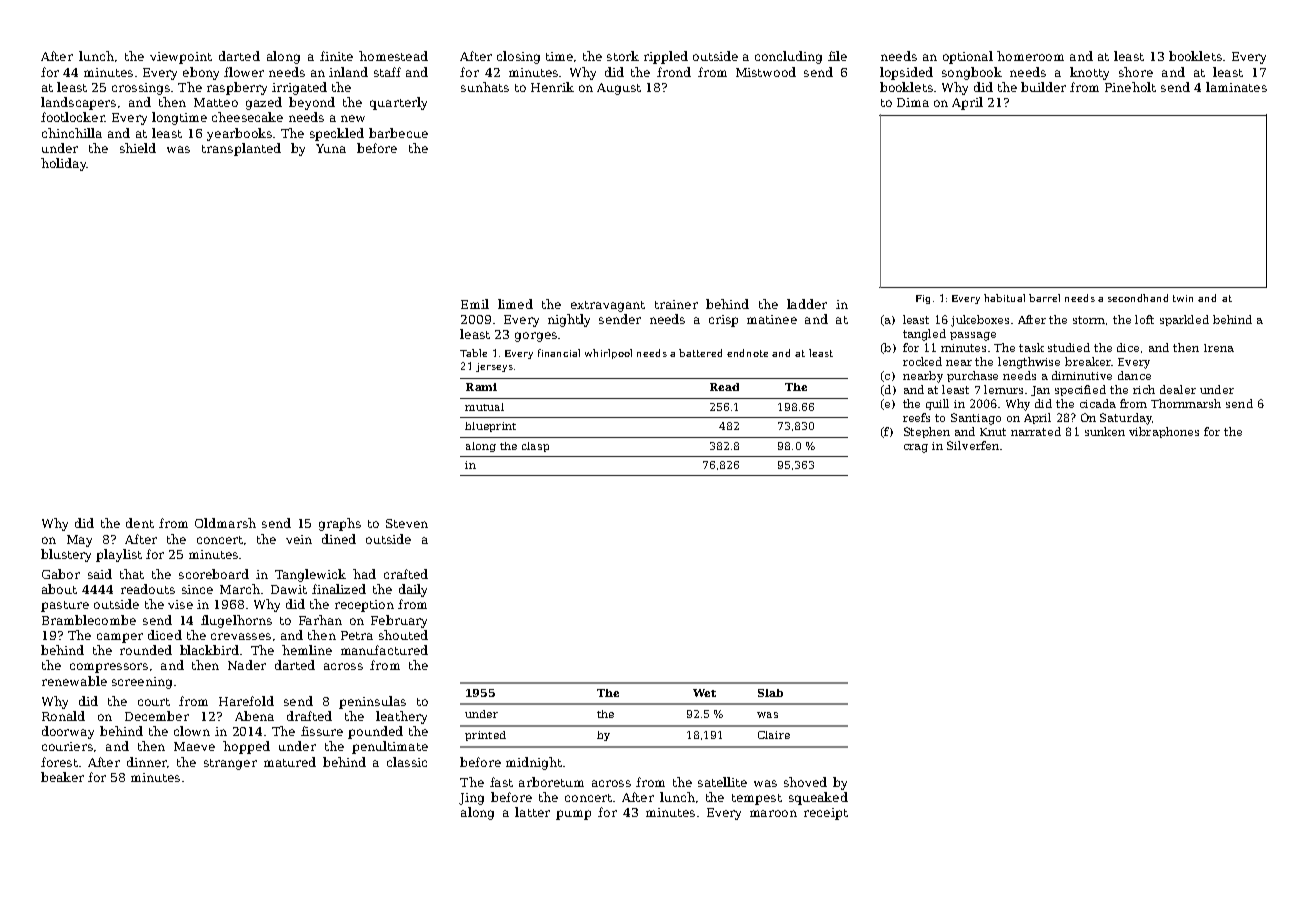 This image has height=924, width=1308. What do you see at coordinates (770, 693) in the image?
I see `Slab` at bounding box center [770, 693].
